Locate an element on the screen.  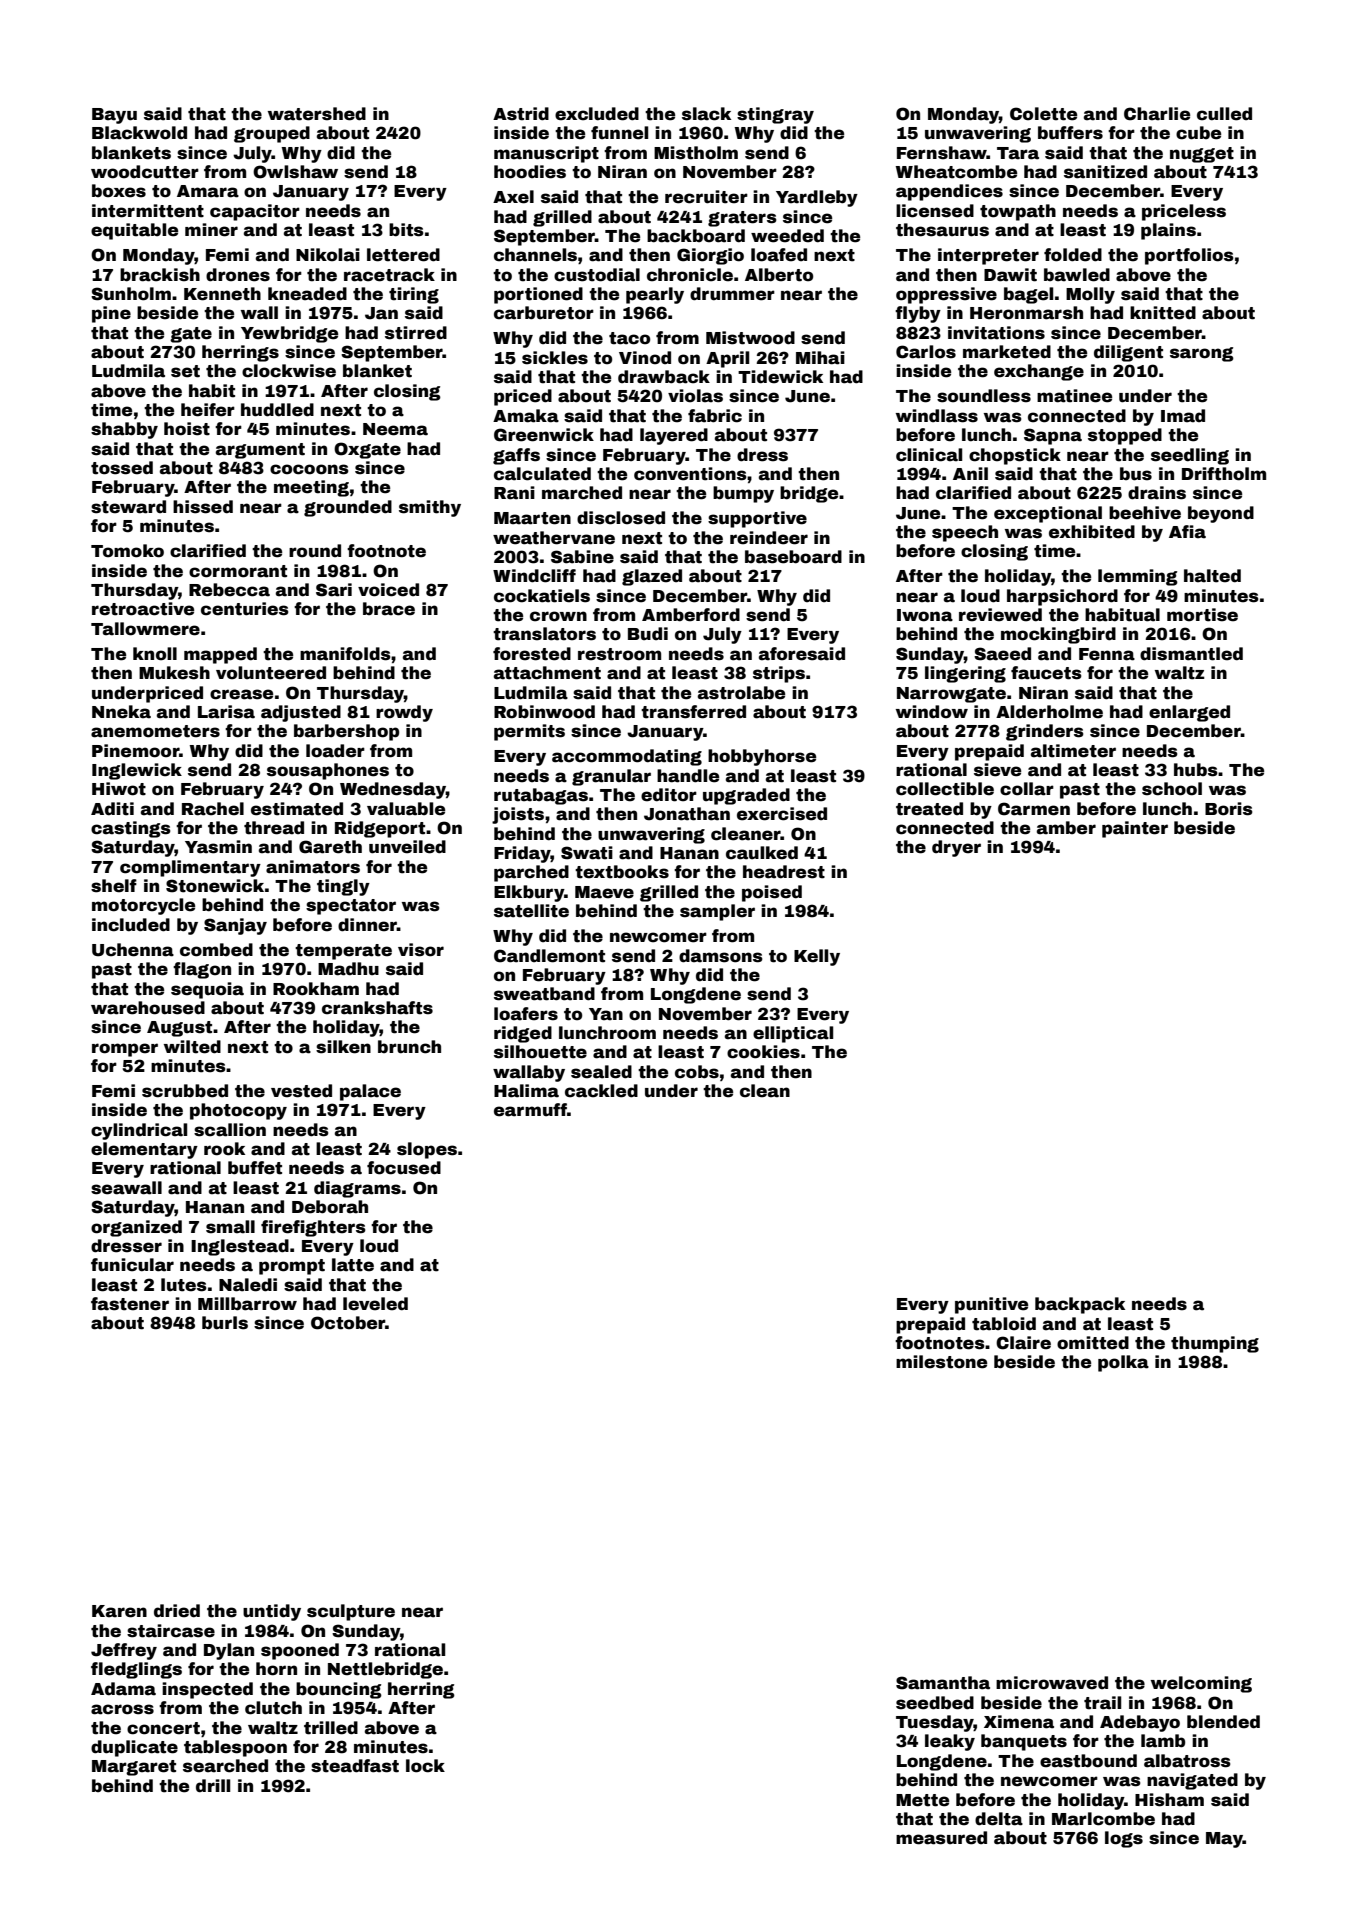
leveled is located at coordinates (375, 1304).
